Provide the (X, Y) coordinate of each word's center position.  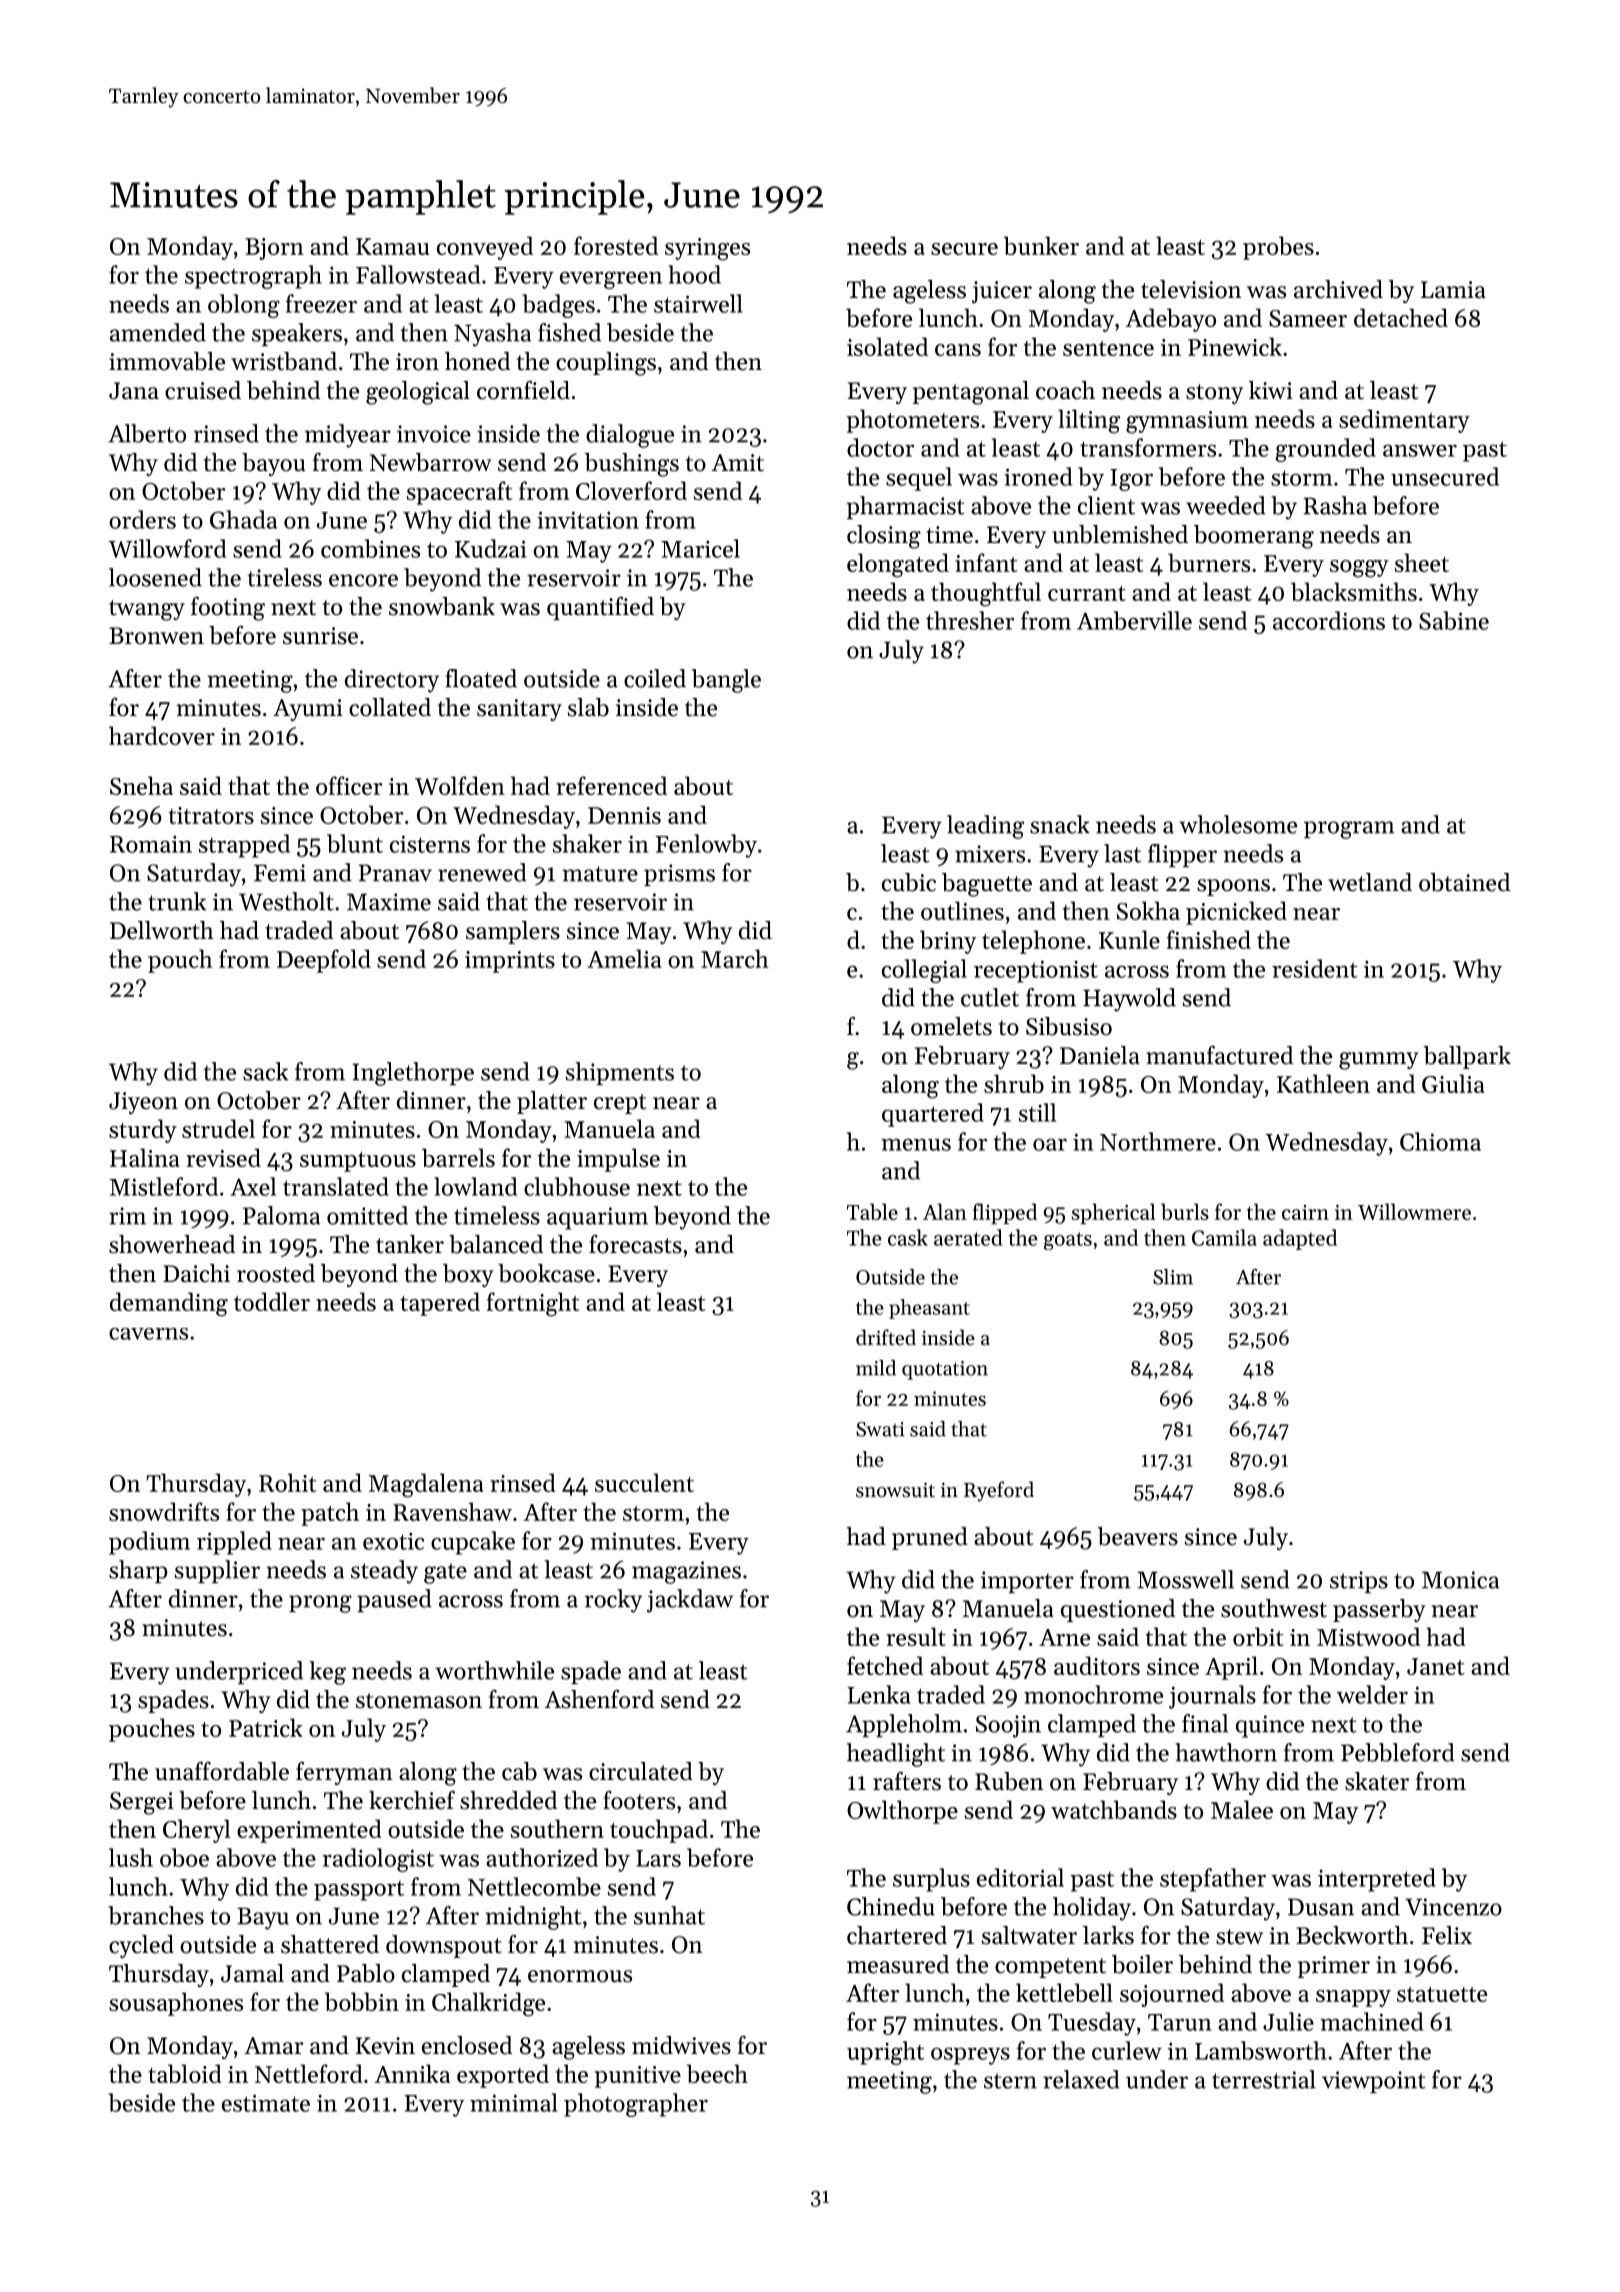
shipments (620, 1073)
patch (330, 1514)
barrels (458, 1157)
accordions (1329, 620)
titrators (211, 815)
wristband (284, 361)
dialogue (630, 436)
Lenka (879, 1694)
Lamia (1453, 289)
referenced (611, 785)
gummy (1379, 1061)
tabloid (185, 2073)
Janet (1436, 1666)
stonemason (419, 1701)
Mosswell (1185, 1579)
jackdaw (690, 1601)
